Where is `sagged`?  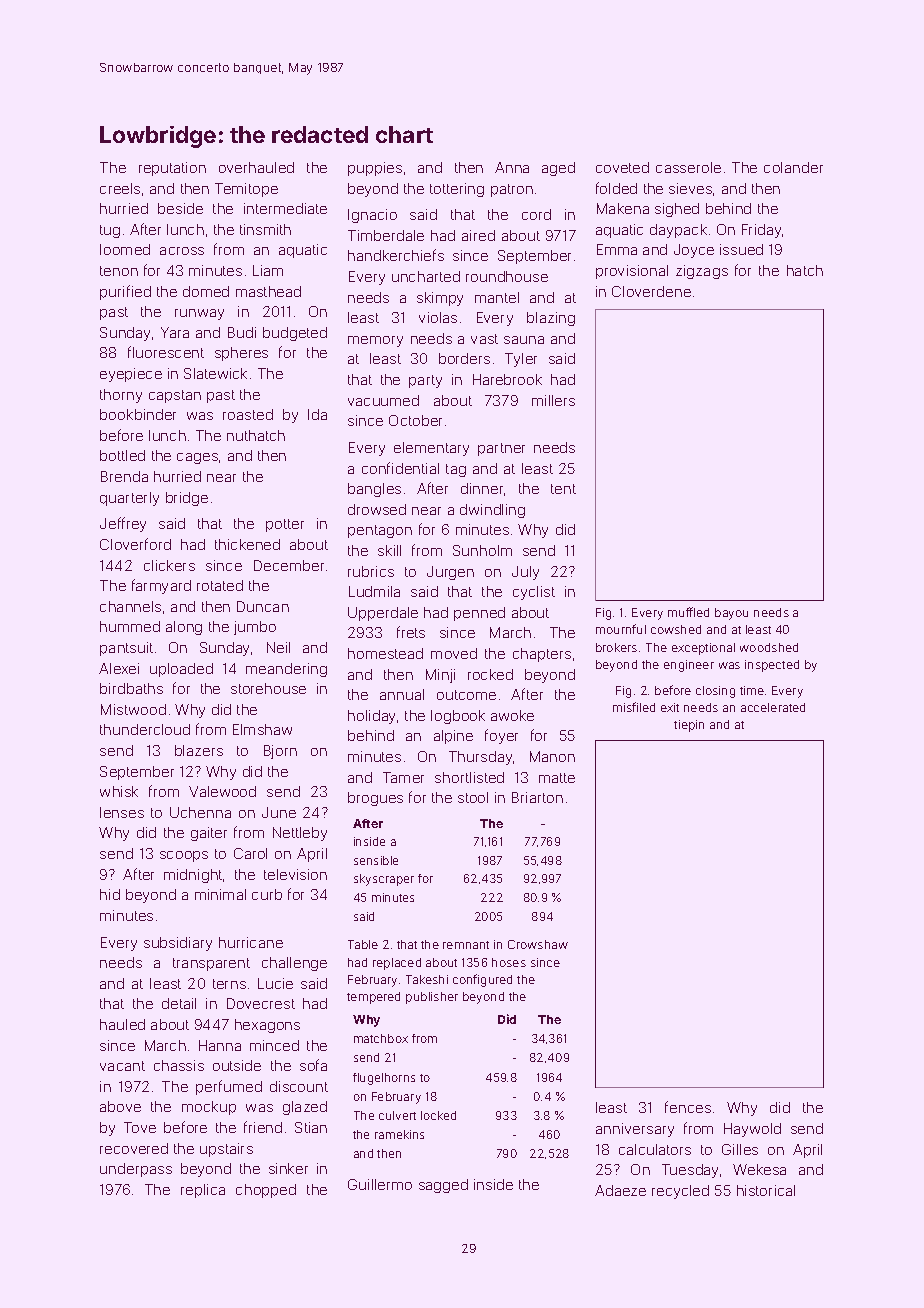 sagged is located at coordinates (443, 1186).
